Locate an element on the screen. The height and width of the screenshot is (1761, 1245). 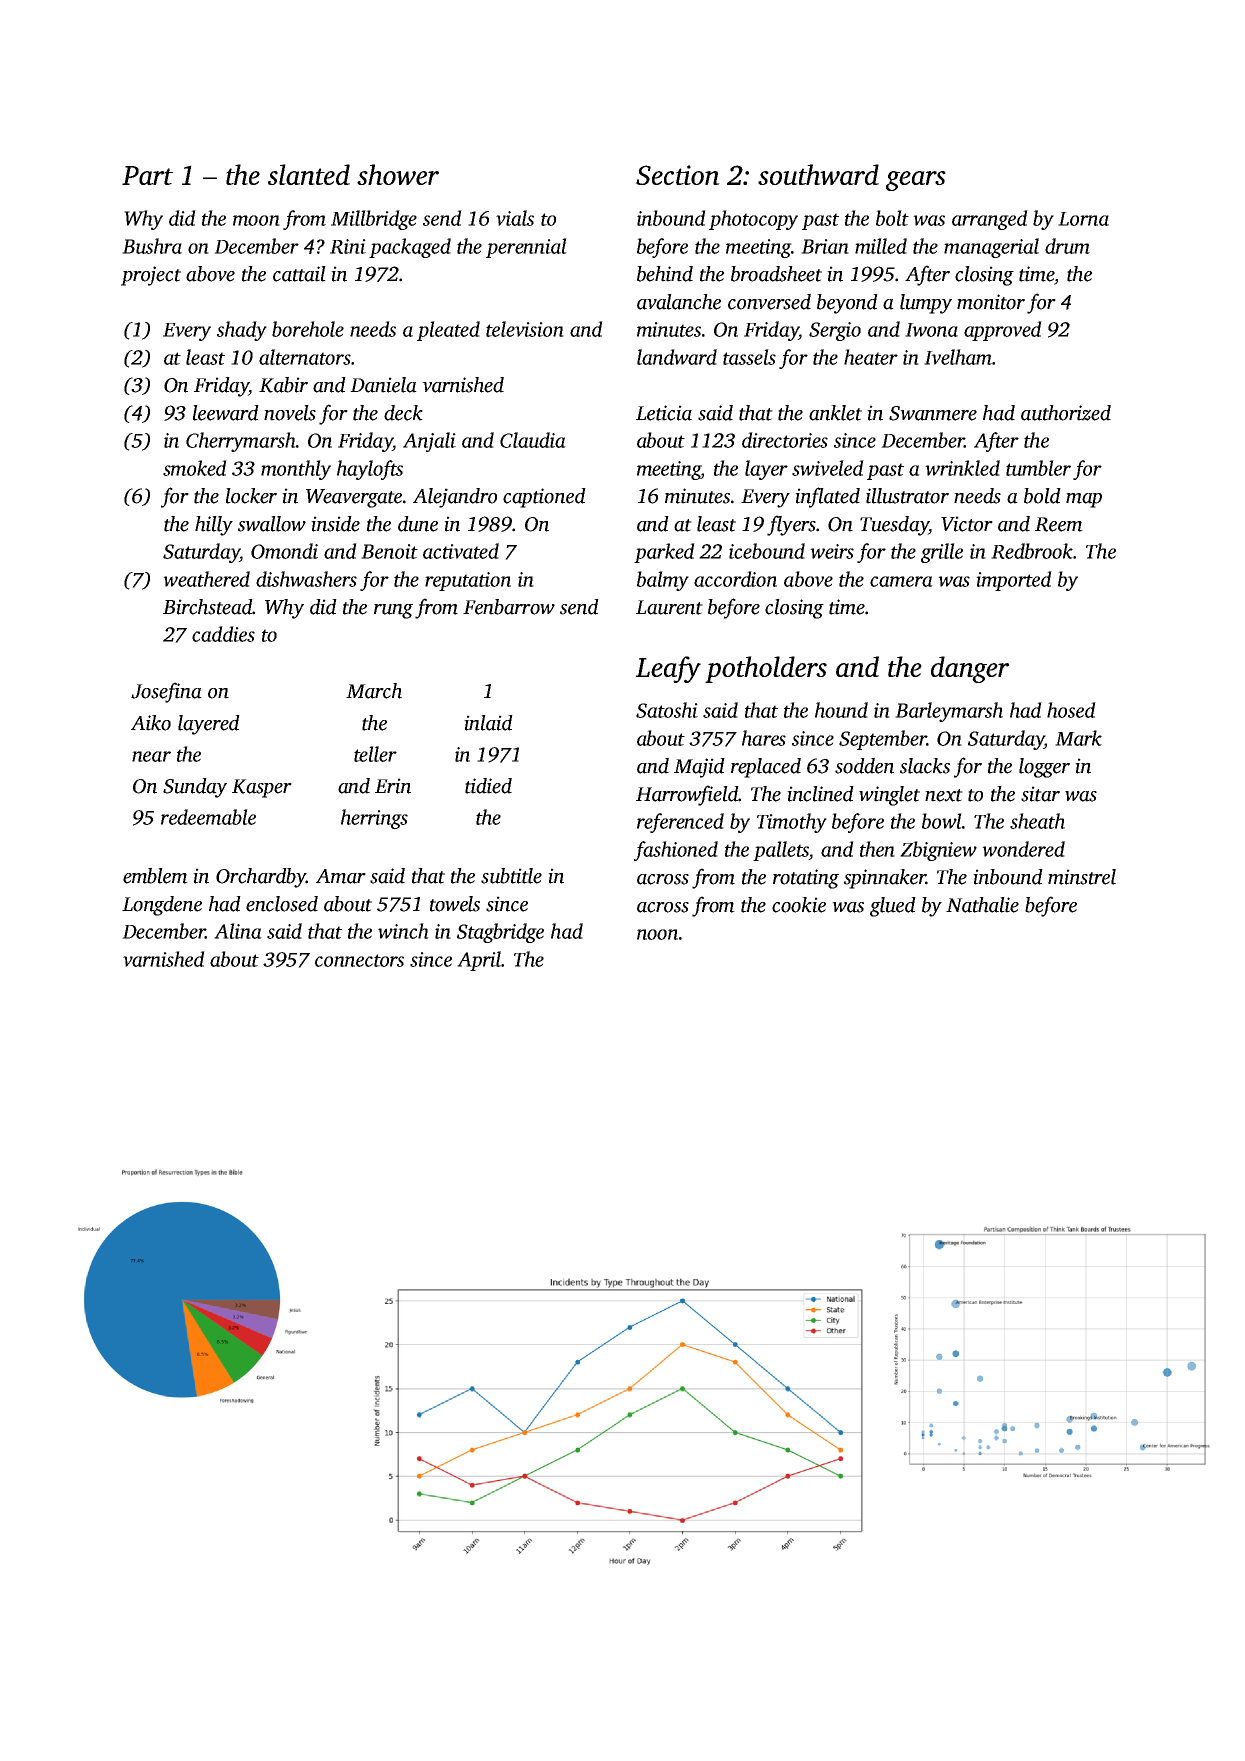
danger is located at coordinates (970, 669).
